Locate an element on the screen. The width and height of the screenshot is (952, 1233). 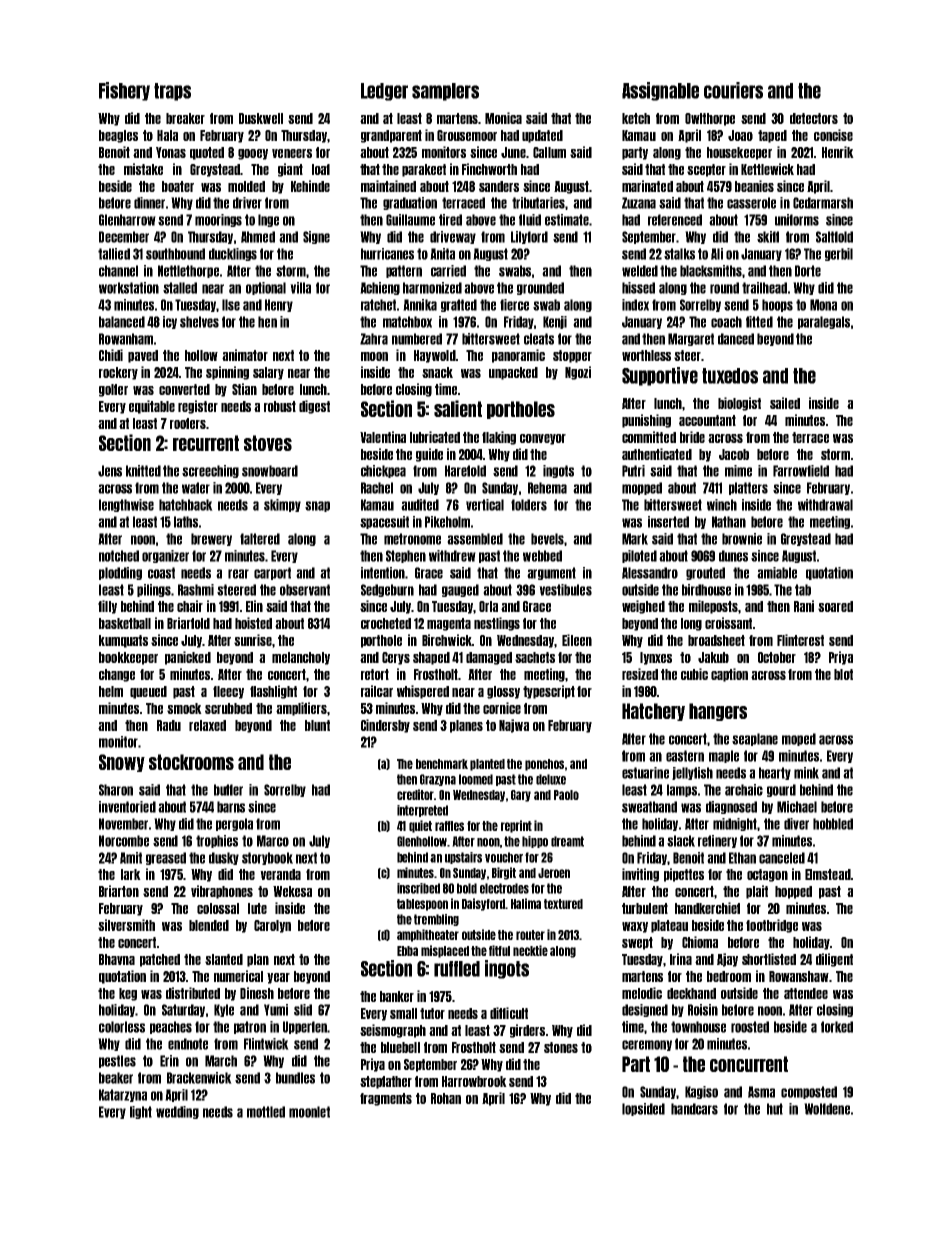
Assignable is located at coordinates (660, 91).
